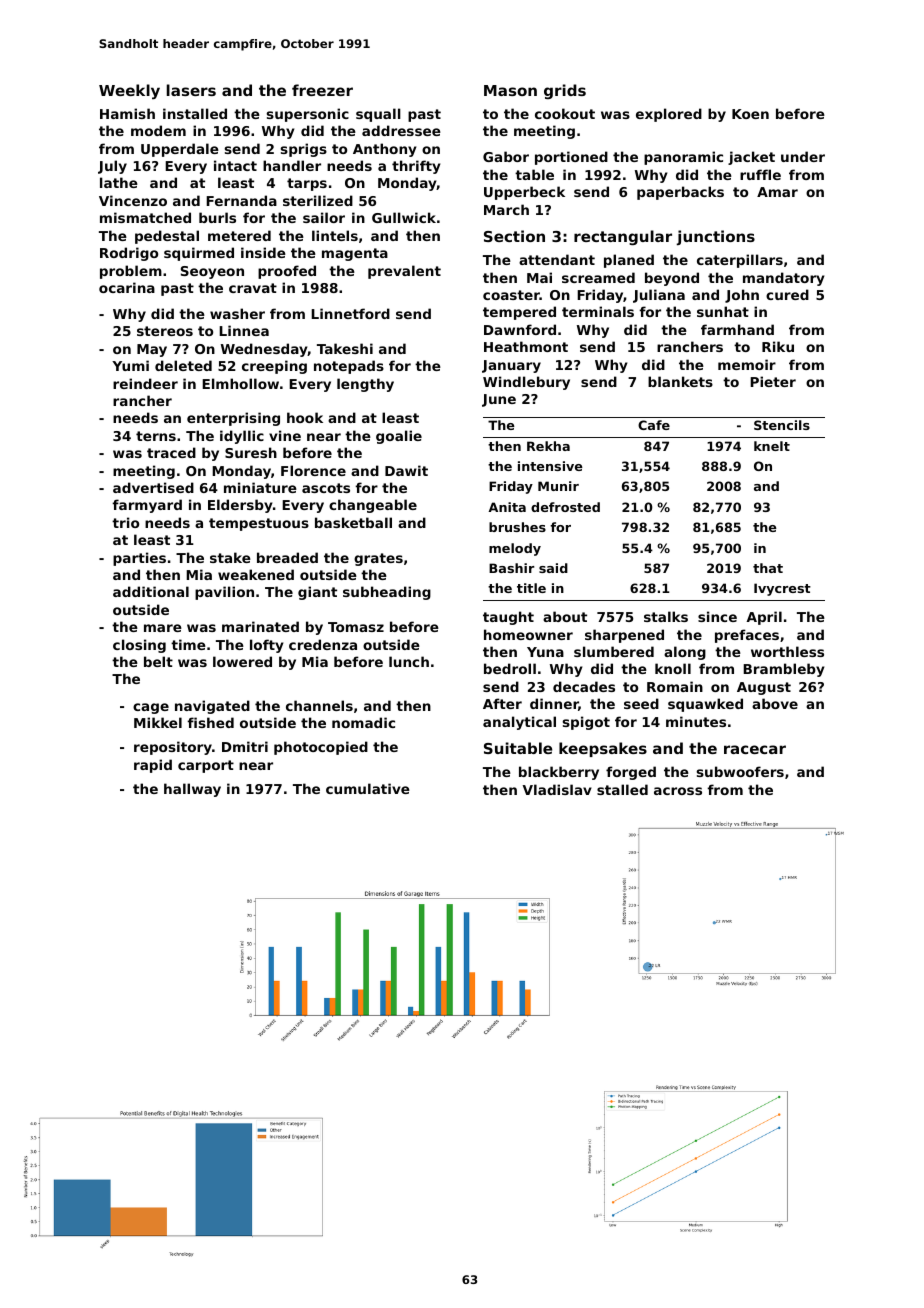  What do you see at coordinates (125, 522) in the document?
I see `trio` at bounding box center [125, 522].
